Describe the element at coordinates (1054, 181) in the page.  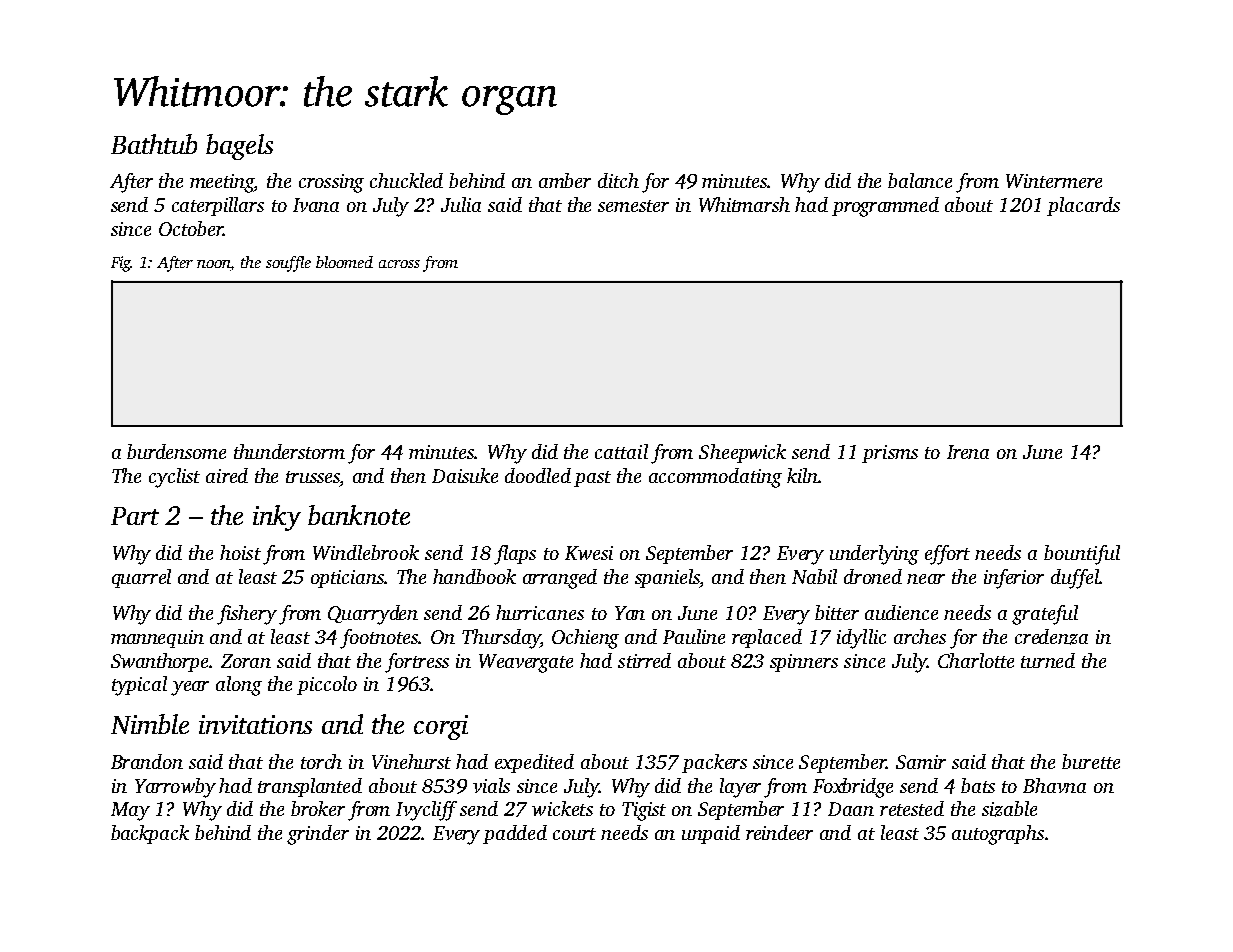
I see `Wintermere` at that location.
